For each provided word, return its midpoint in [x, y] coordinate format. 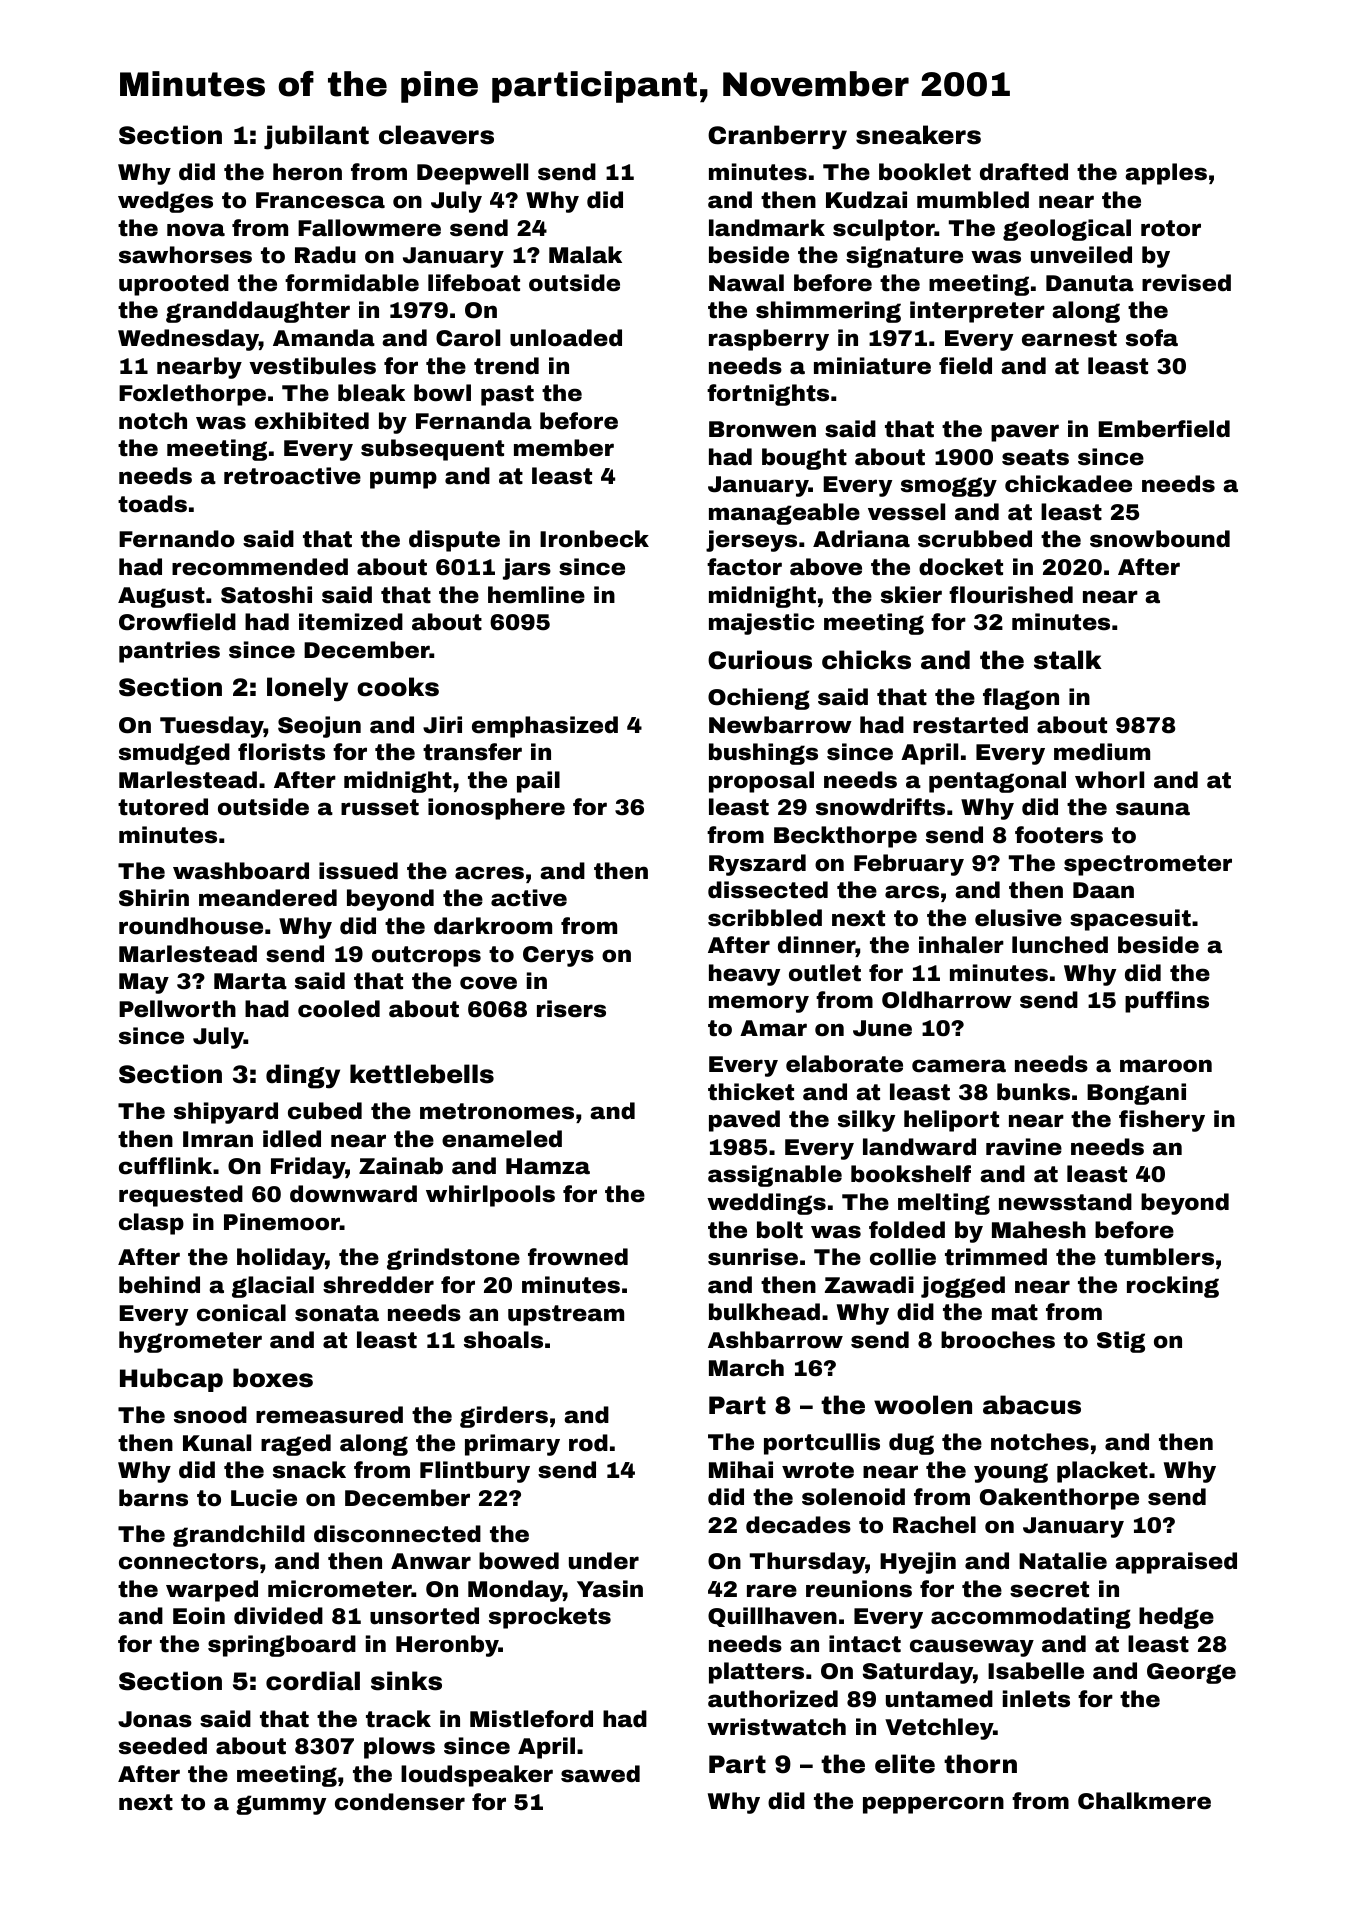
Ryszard [757, 865]
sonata [337, 1313]
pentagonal [997, 782]
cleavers [436, 135]
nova [196, 230]
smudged [174, 754]
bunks [1033, 1092]
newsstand [1065, 1202]
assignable [775, 1176]
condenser [400, 1802]
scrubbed [975, 539]
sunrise [753, 1257]
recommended [260, 567]
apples [1166, 174]
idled [292, 1139]
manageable [784, 514]
